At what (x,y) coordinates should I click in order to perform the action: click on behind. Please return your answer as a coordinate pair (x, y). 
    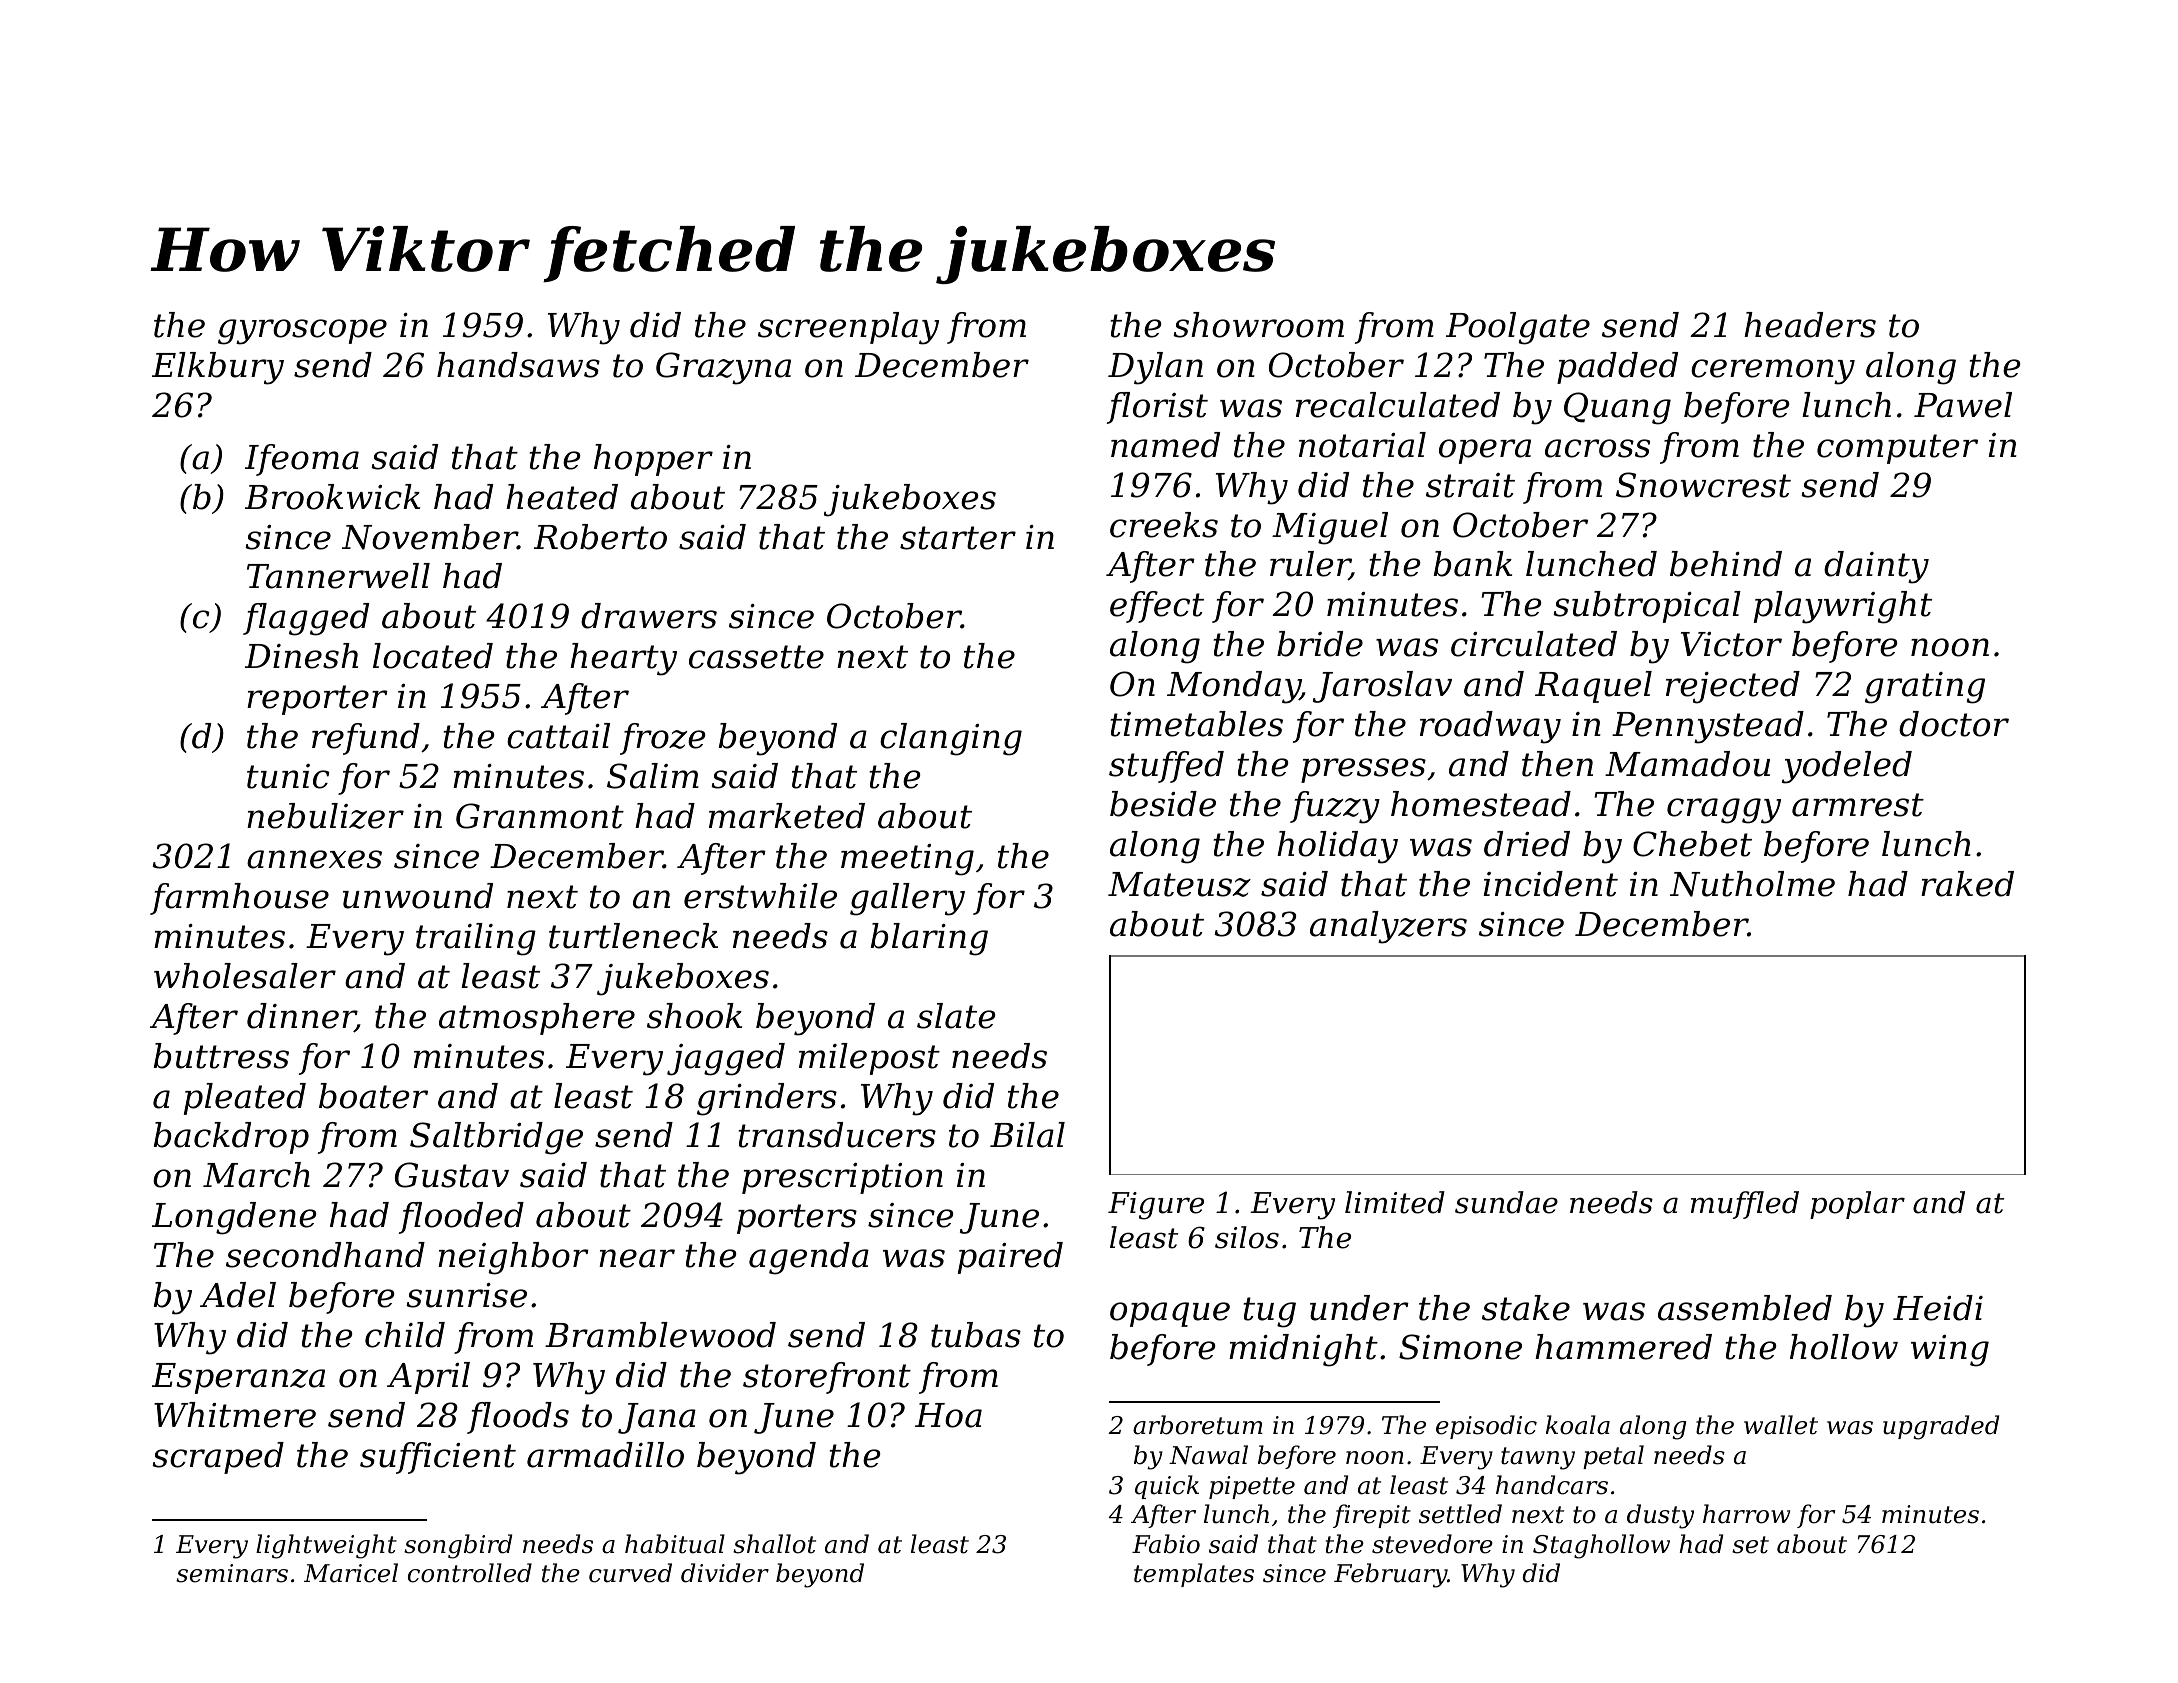
    Looking at the image, I should click on (1726, 564).
